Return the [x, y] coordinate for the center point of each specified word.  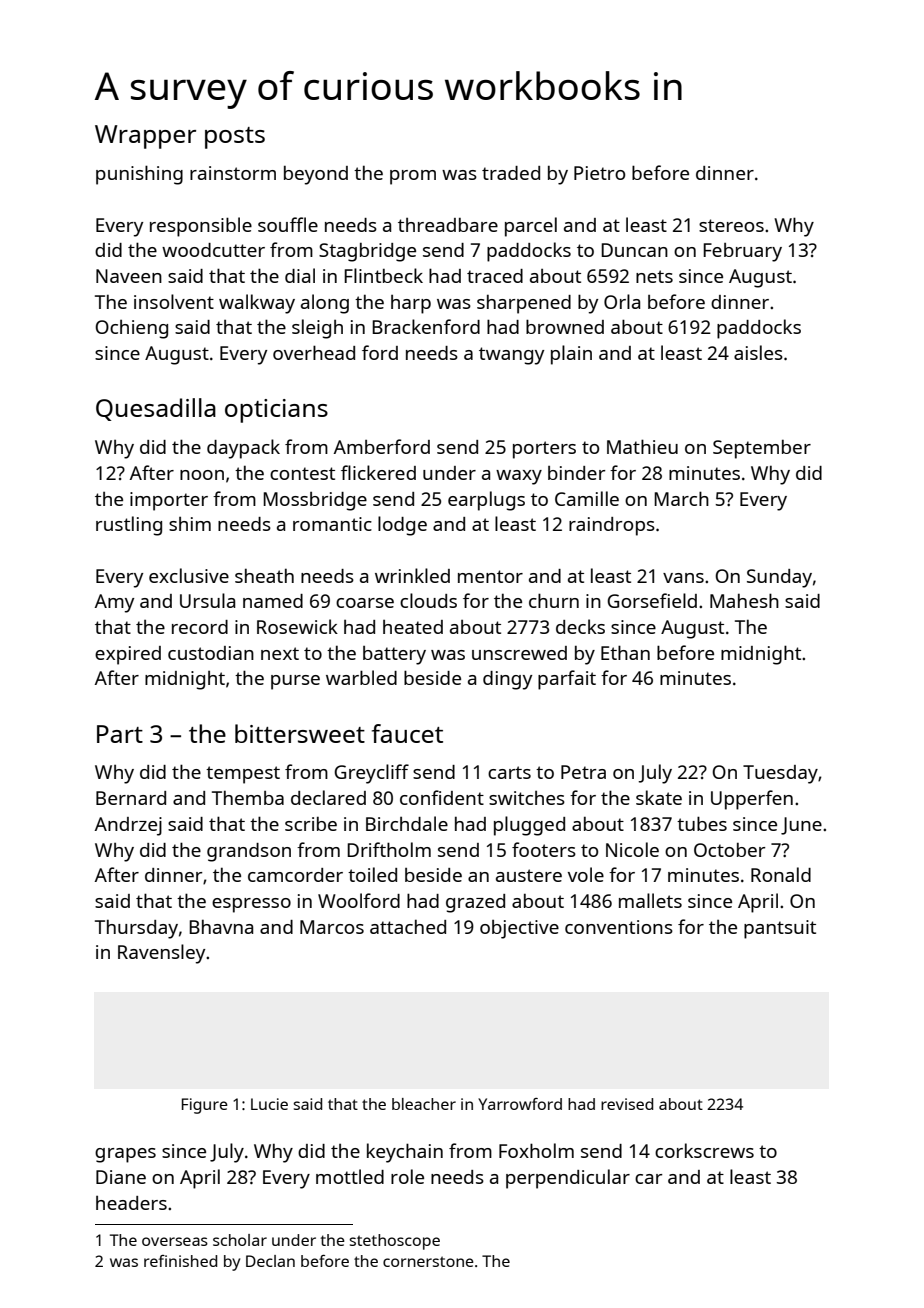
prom [413, 177]
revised [627, 1104]
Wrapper [145, 137]
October [730, 850]
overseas [175, 1241]
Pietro [599, 173]
